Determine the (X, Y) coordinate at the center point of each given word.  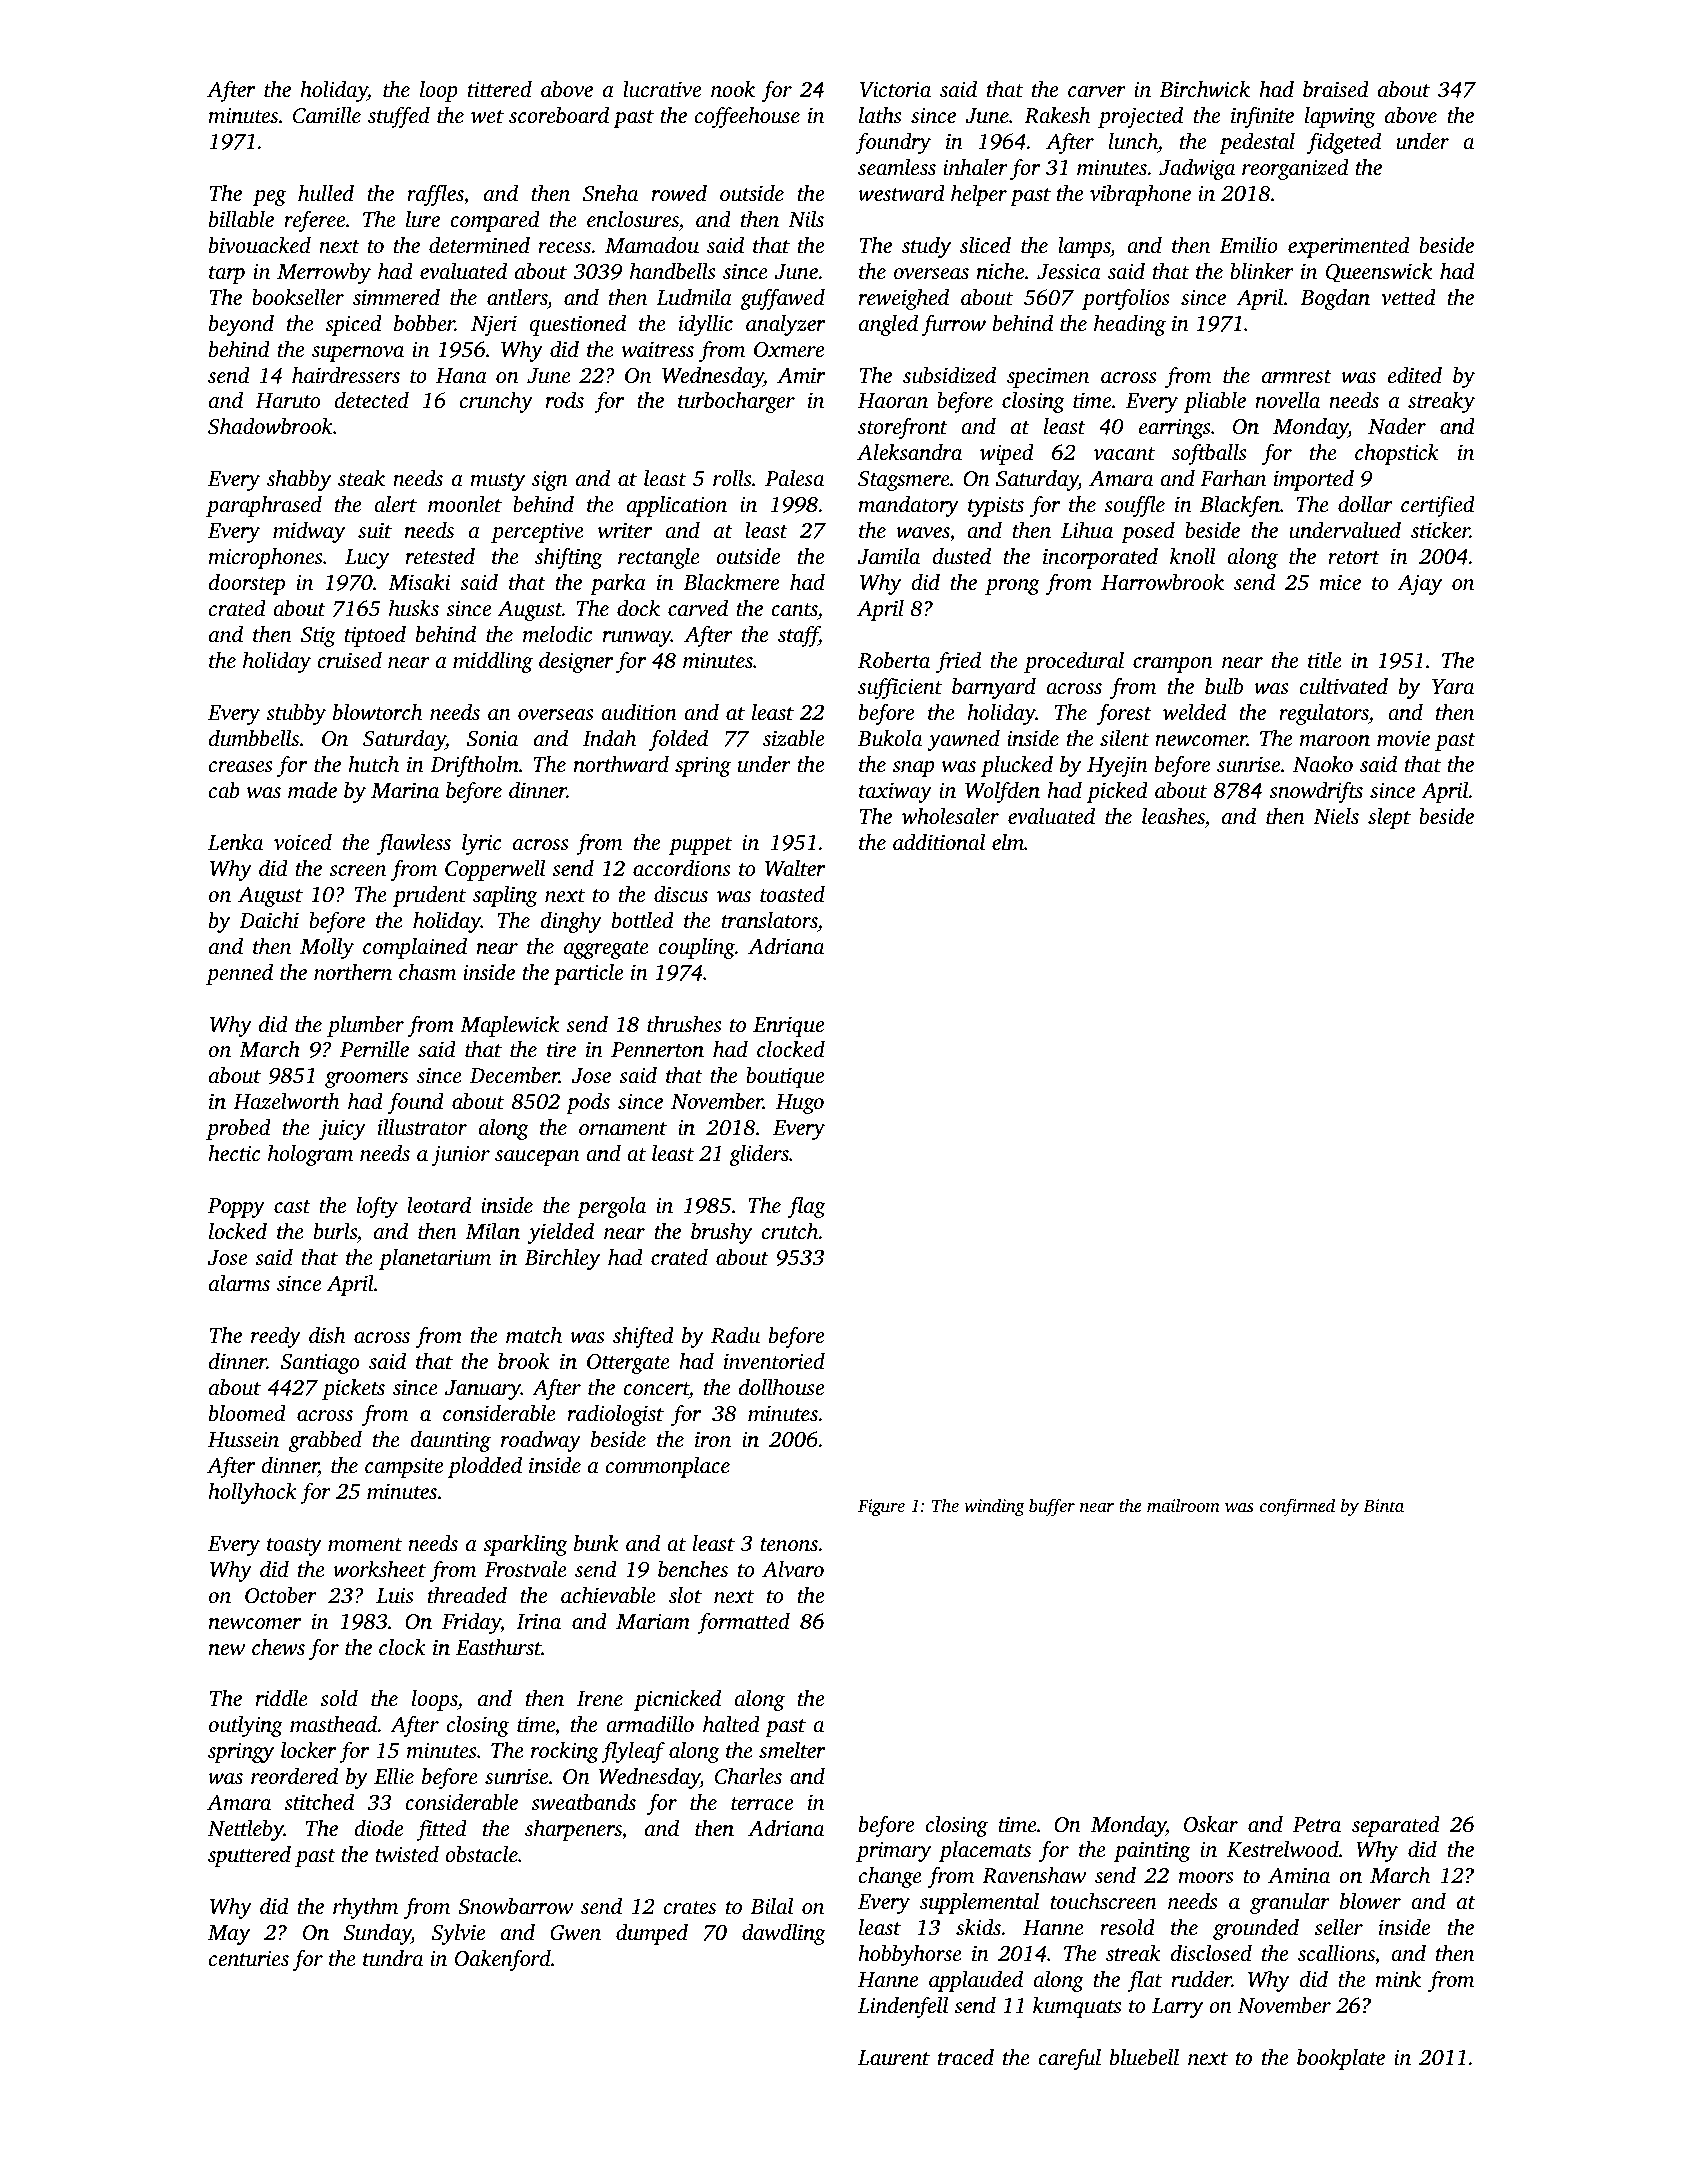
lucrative (662, 89)
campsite (404, 1468)
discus (681, 894)
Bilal (771, 1906)
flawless (414, 844)
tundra (393, 1958)
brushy (721, 1233)
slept (1389, 818)
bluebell (1144, 2057)
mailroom (1183, 1505)
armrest (1297, 376)
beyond (241, 325)
